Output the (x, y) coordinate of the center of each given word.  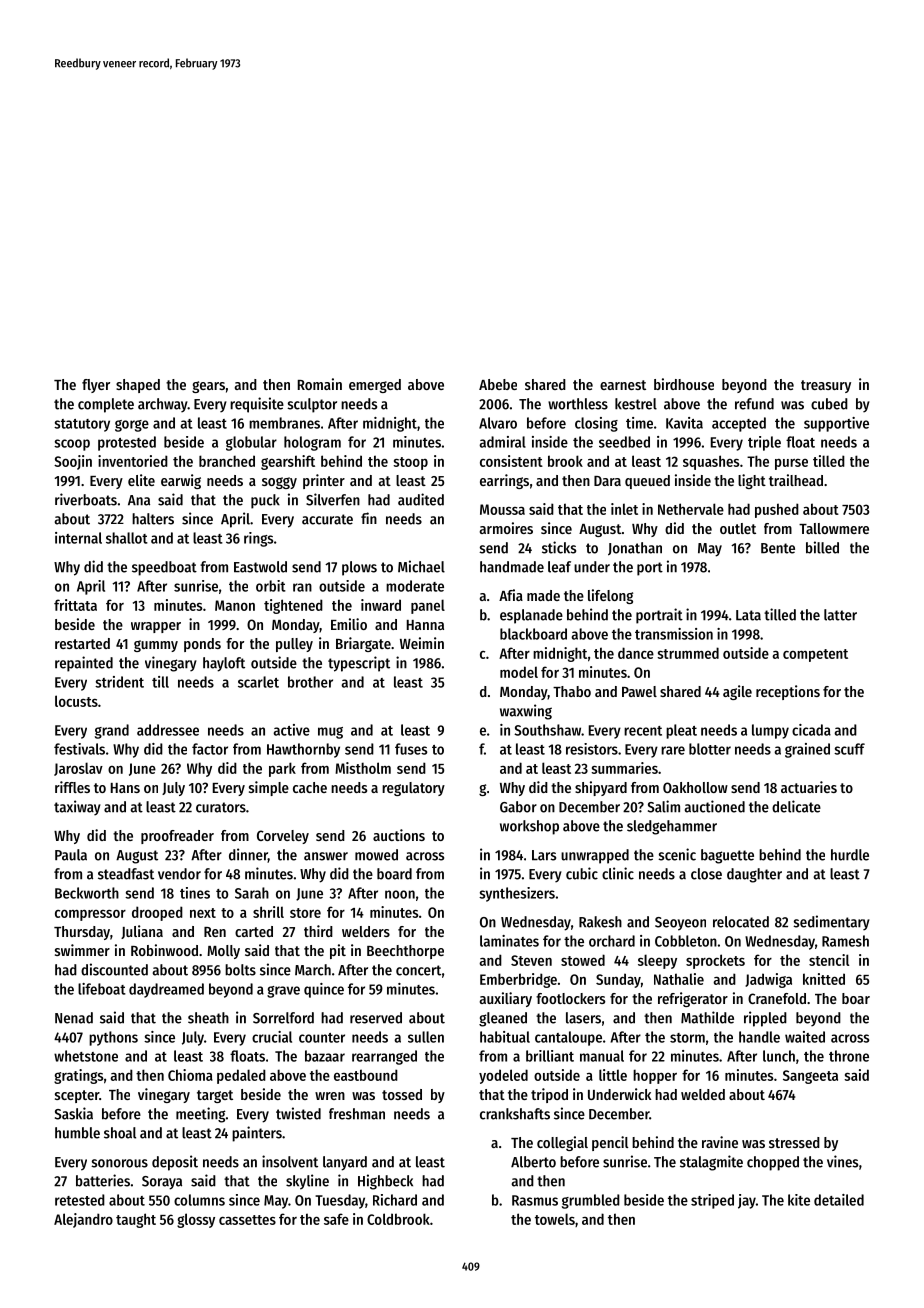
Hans (125, 788)
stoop (410, 463)
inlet (624, 509)
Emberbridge (518, 980)
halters (153, 519)
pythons (113, 1038)
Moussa (502, 509)
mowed (376, 855)
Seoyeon (680, 924)
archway (163, 405)
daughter (754, 875)
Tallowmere (834, 528)
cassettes (247, 1220)
